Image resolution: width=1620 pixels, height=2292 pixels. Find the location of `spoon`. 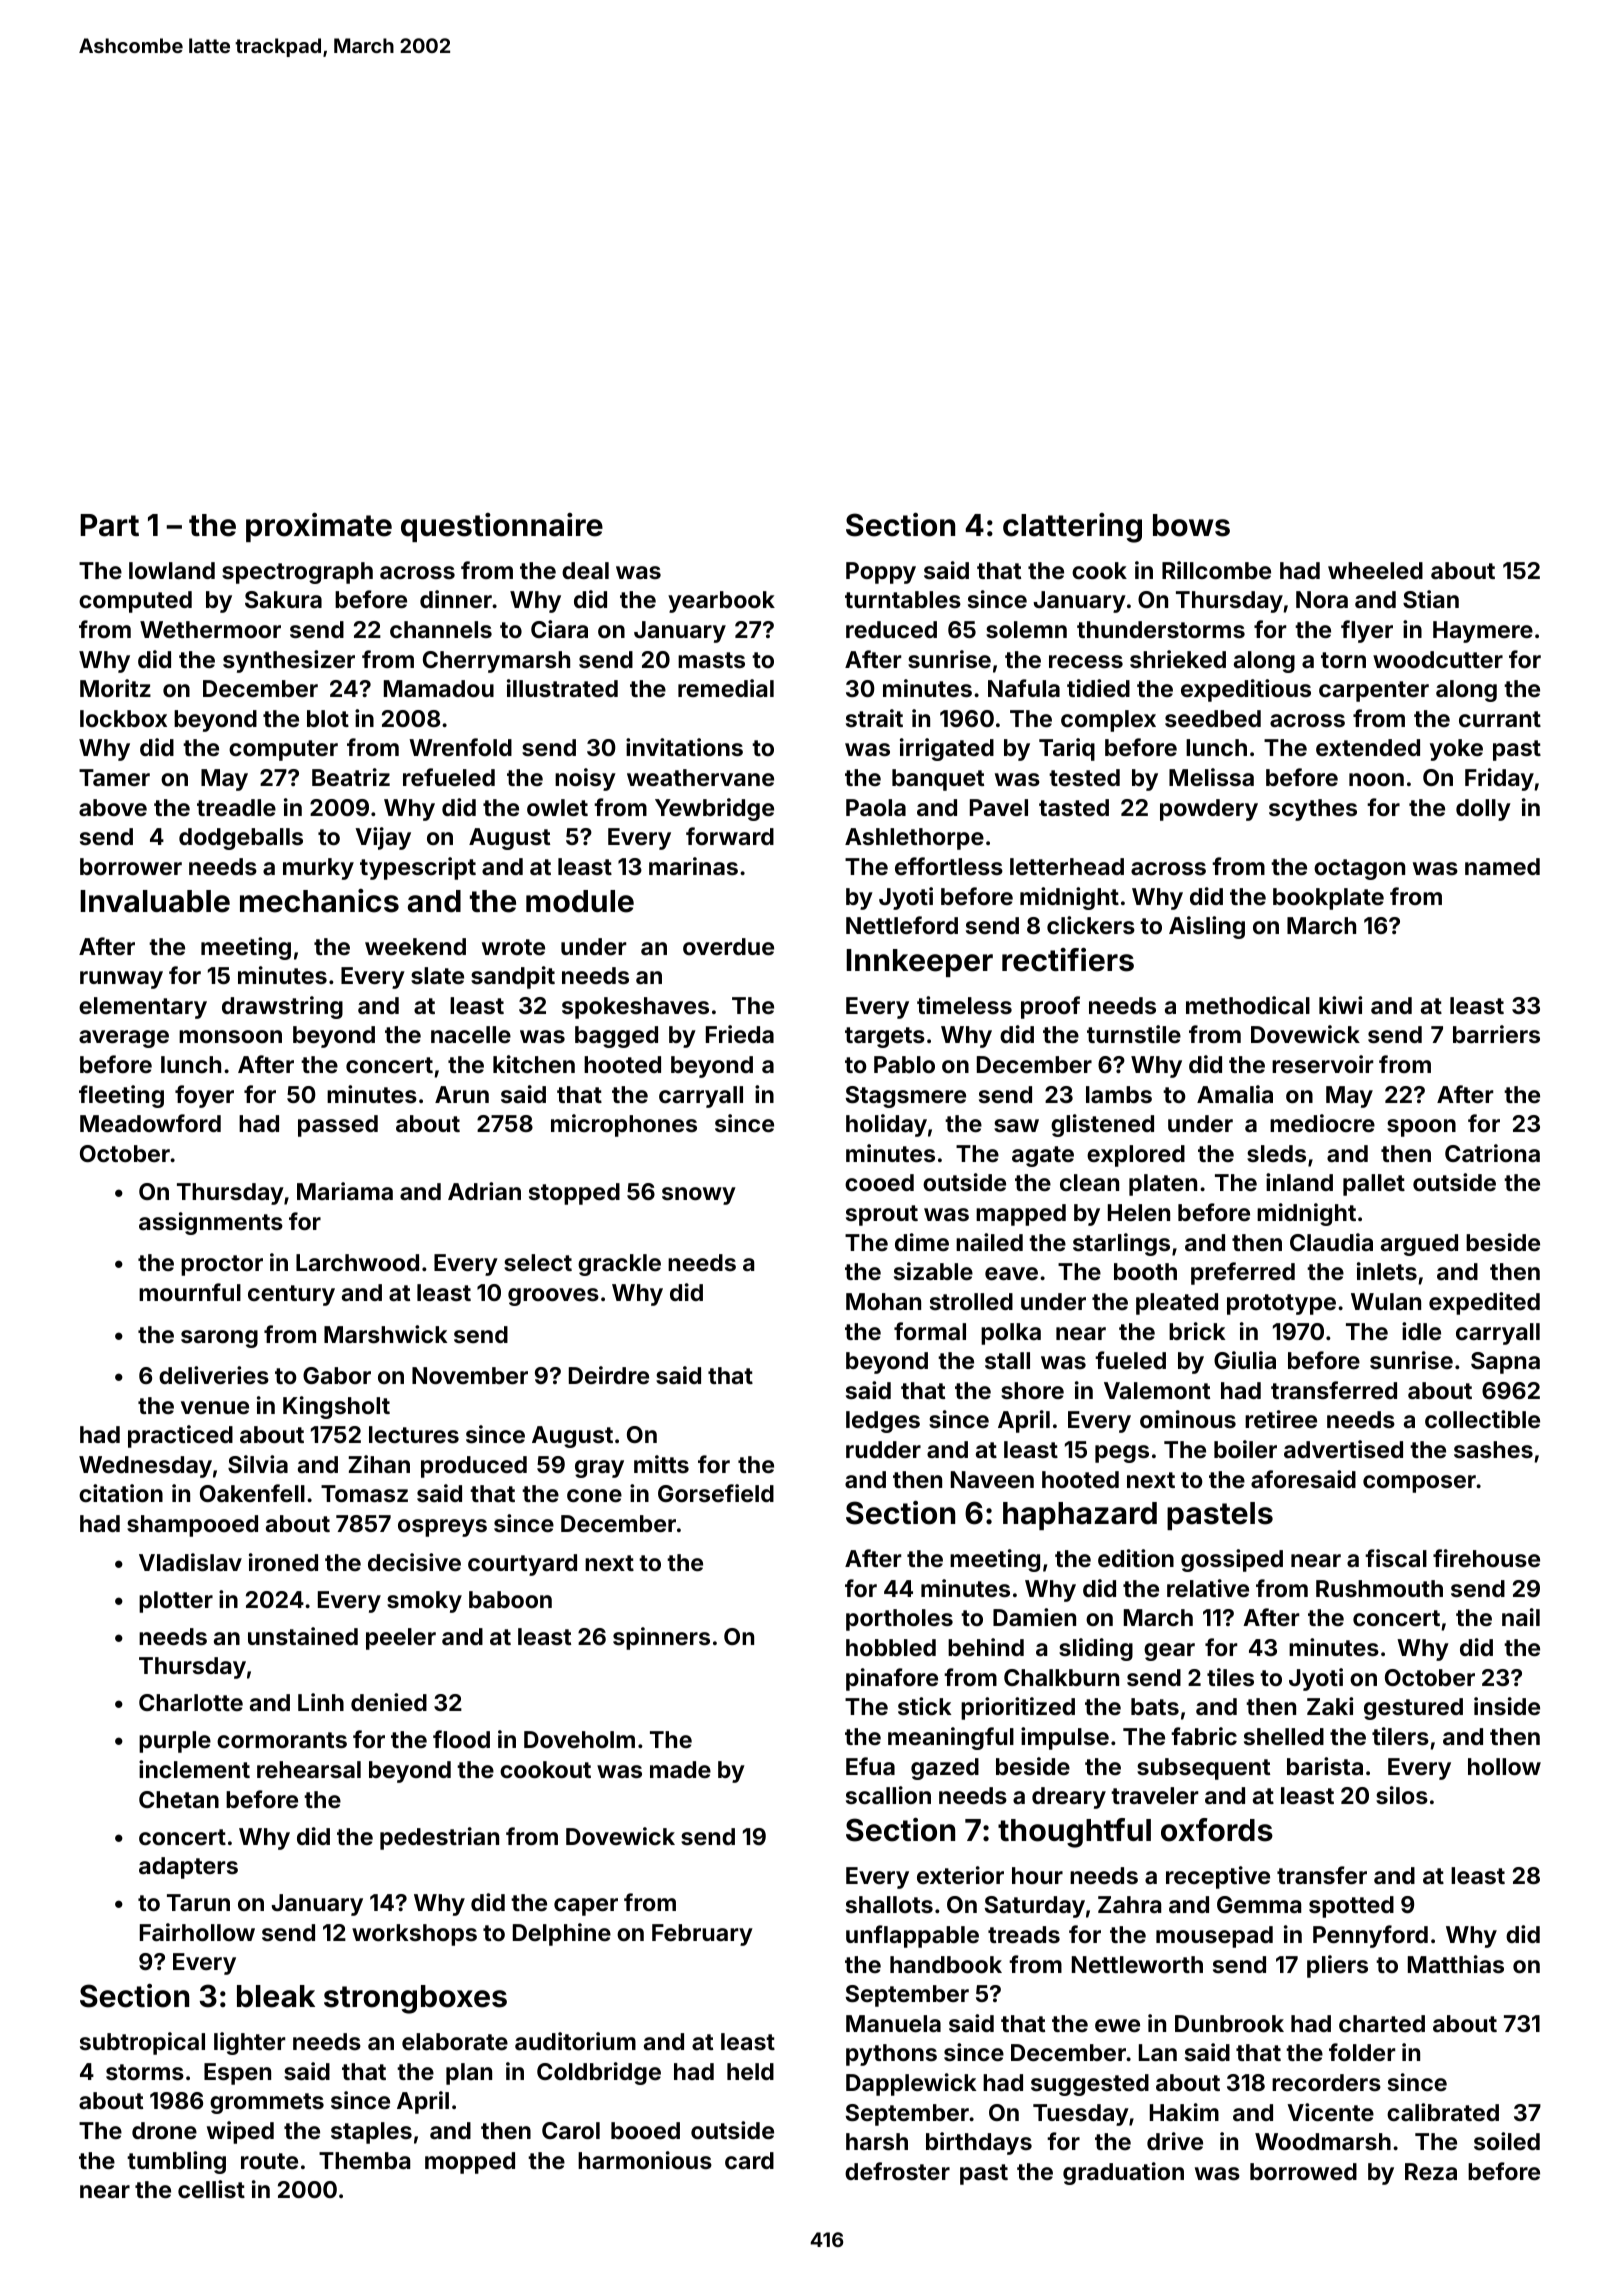

spoon is located at coordinates (1421, 1128).
